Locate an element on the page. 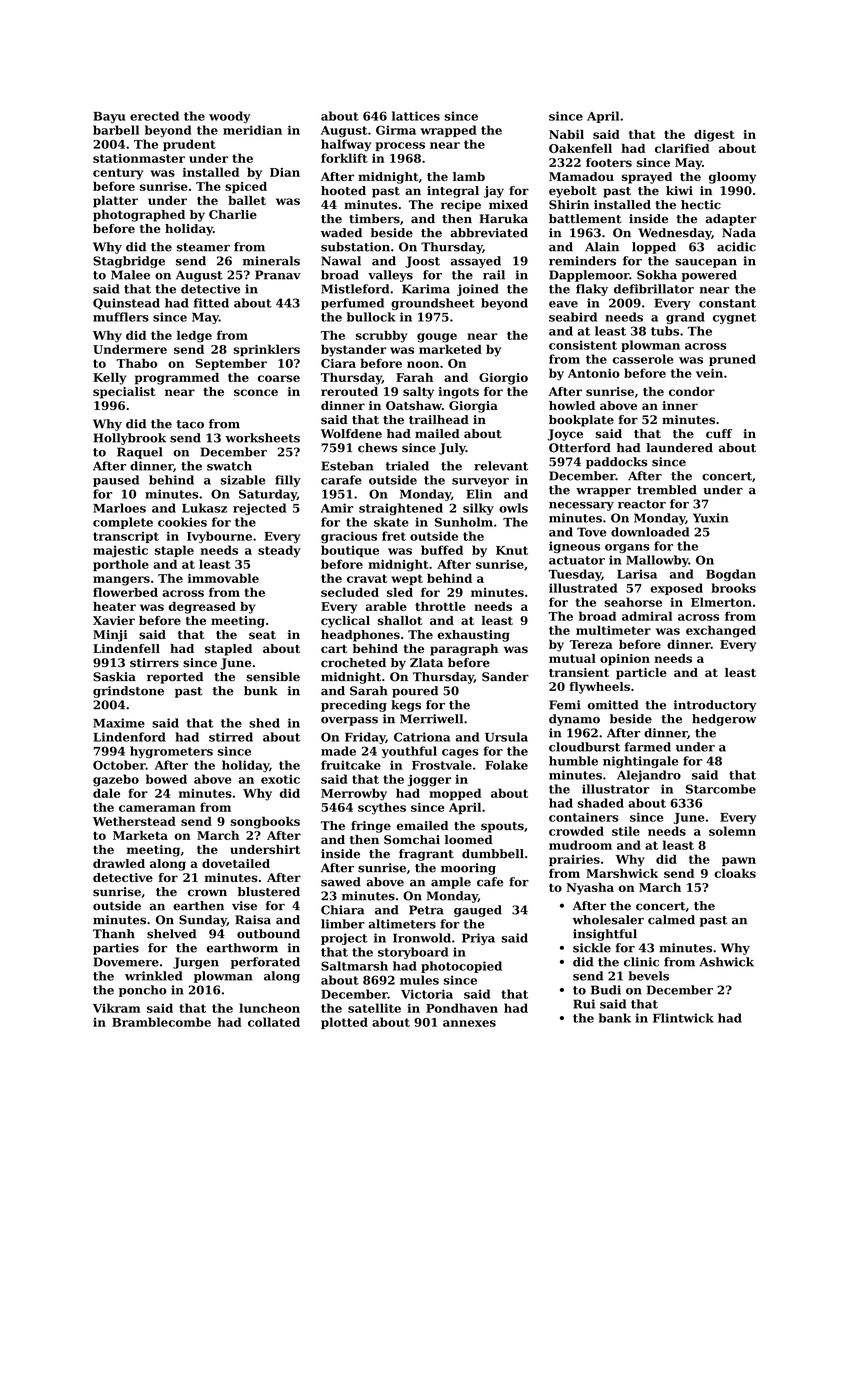 The image size is (849, 1400). crocheted is located at coordinates (353, 663).
